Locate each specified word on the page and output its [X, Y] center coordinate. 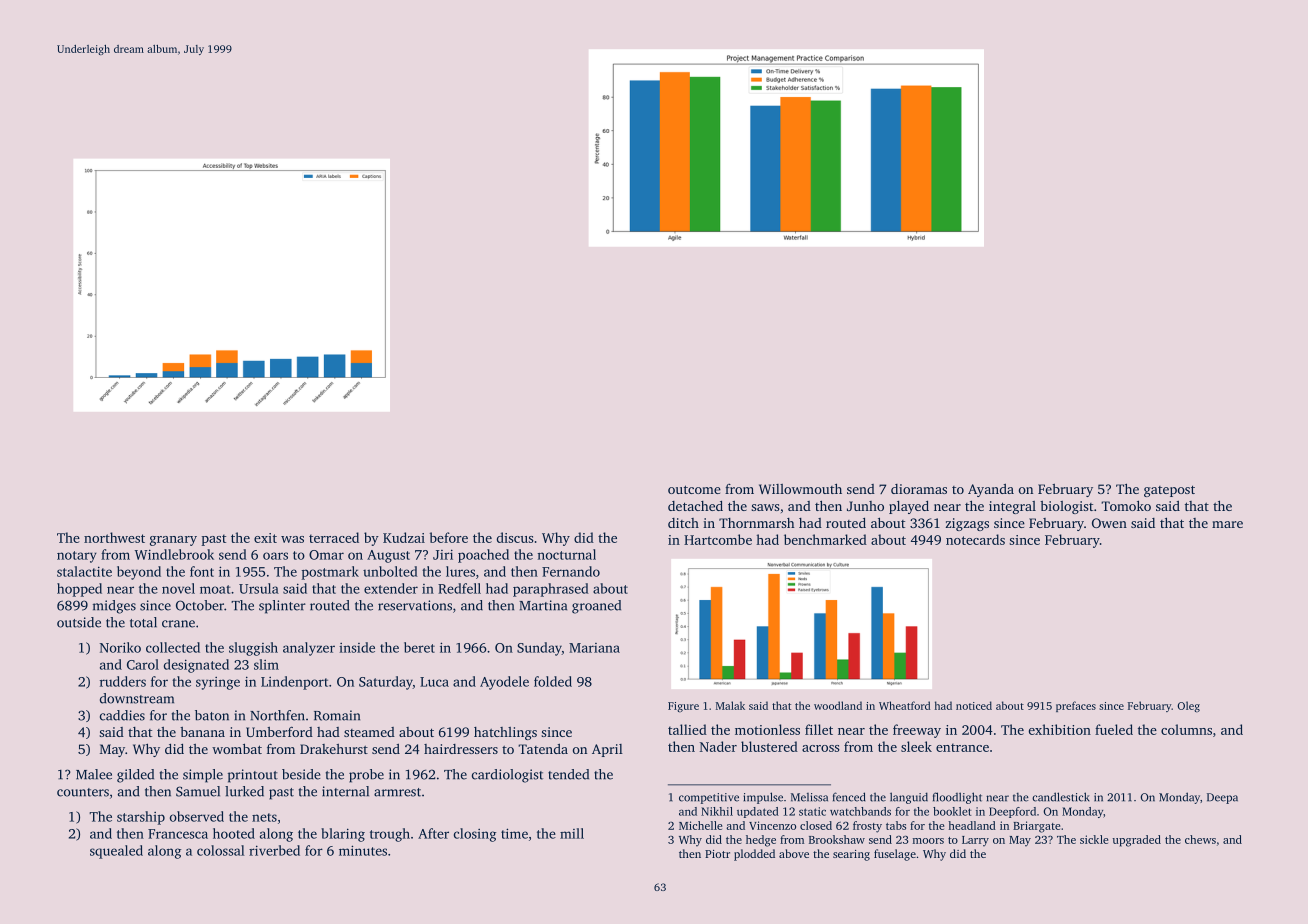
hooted [234, 833]
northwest [114, 537]
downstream [137, 698]
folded [553, 681]
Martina [543, 605]
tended [568, 774]
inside [357, 647]
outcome [694, 489]
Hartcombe [718, 539]
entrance [962, 747]
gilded [135, 776]
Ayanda [991, 490]
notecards [975, 539]
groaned [596, 607]
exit [265, 538]
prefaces [1076, 706]
